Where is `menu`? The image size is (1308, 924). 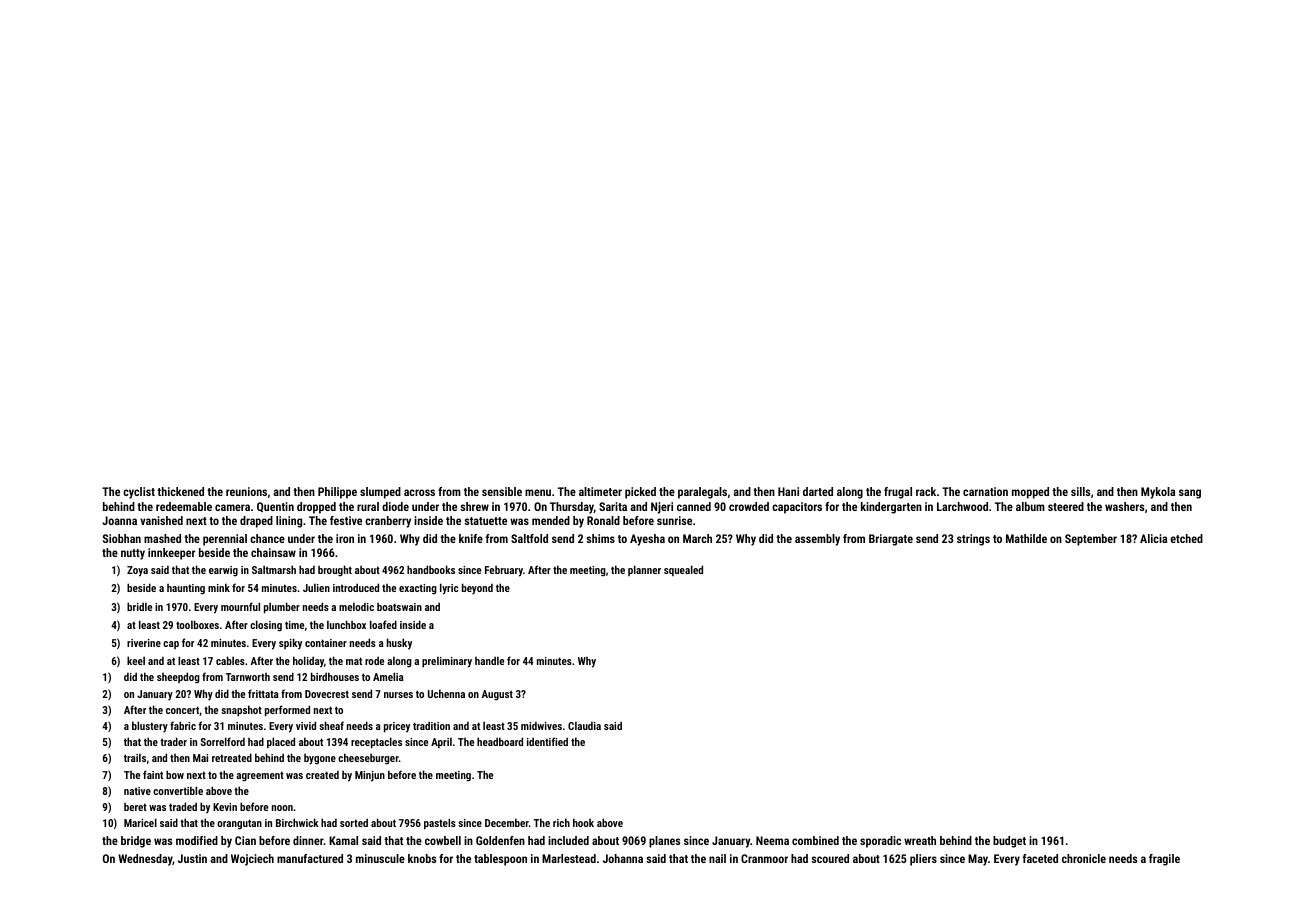
menu is located at coordinates (538, 492).
